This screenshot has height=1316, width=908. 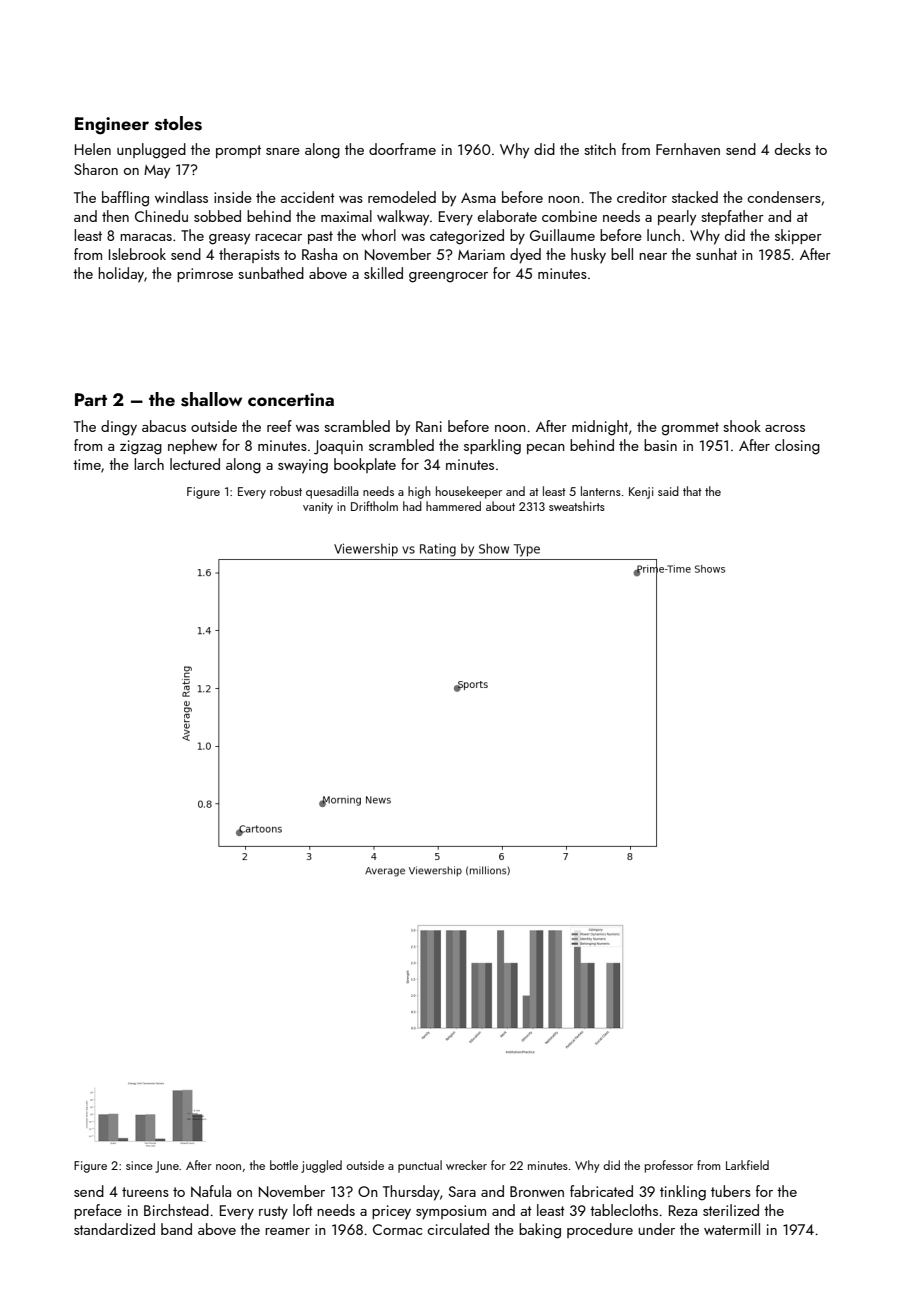 What do you see at coordinates (600, 149) in the screenshot?
I see `stitch` at bounding box center [600, 149].
